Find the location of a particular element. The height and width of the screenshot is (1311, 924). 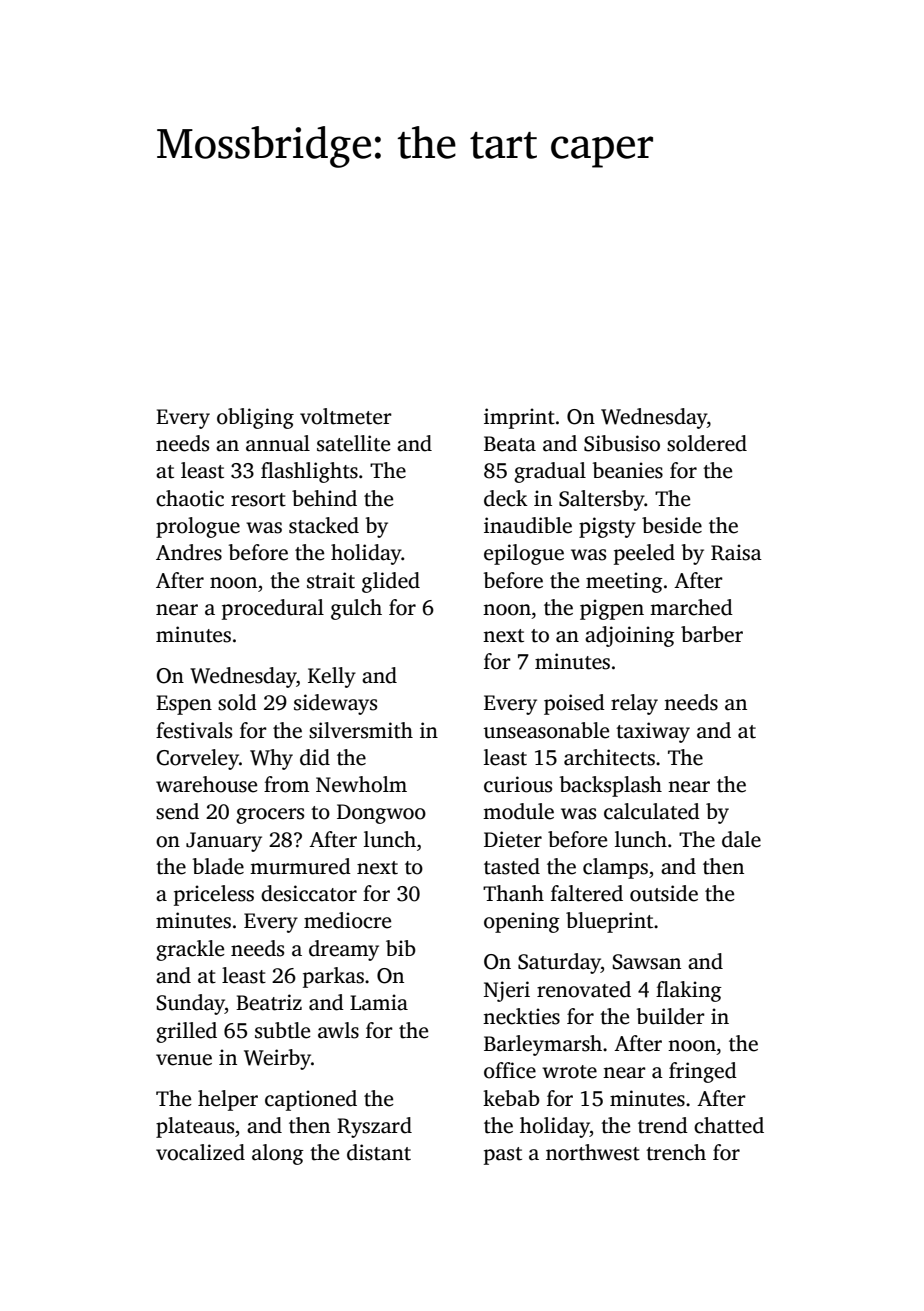

barber is located at coordinates (712, 634).
